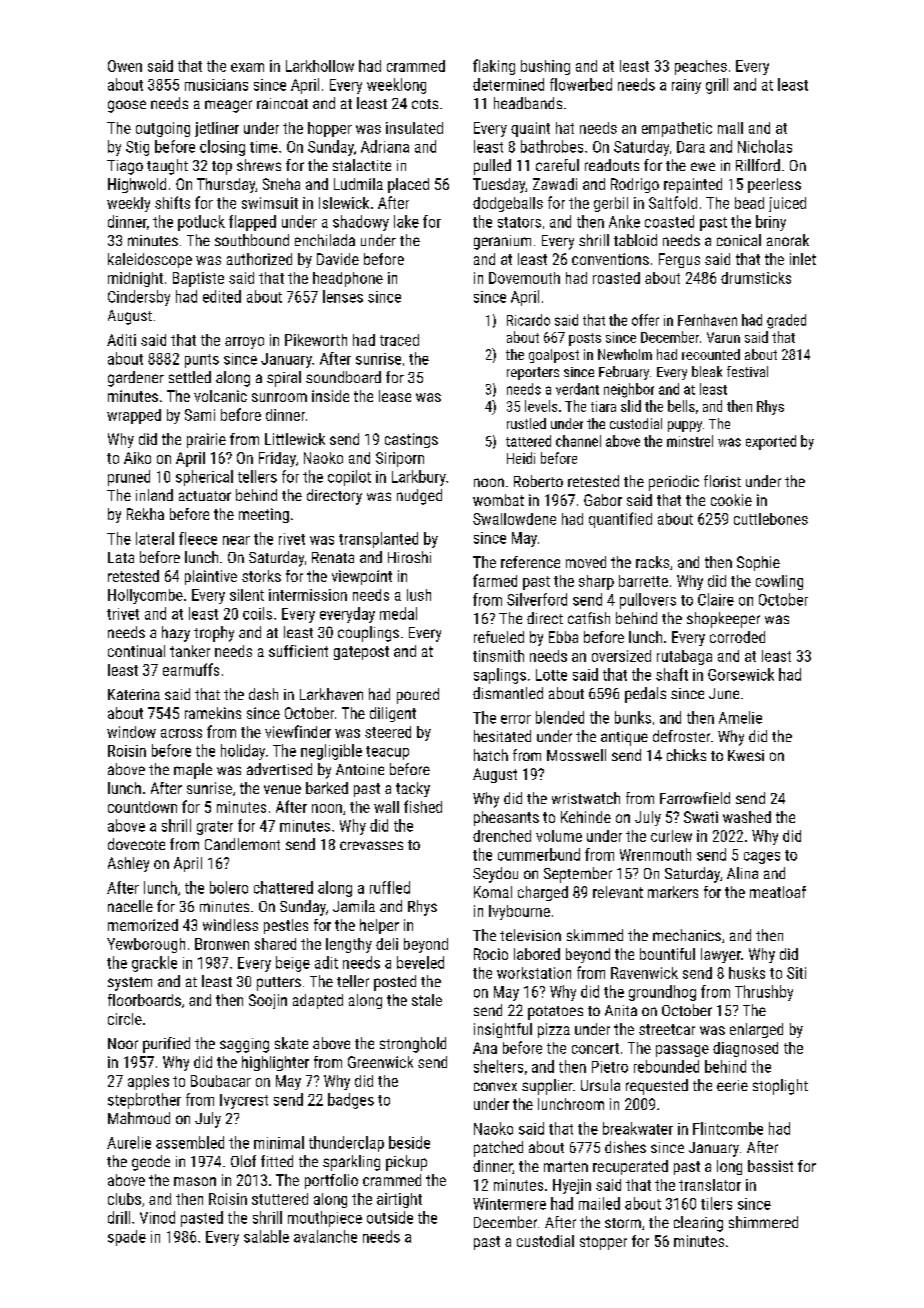 The width and height of the document is (924, 1308). Describe the element at coordinates (763, 1222) in the document. I see `shimmered` at that location.
